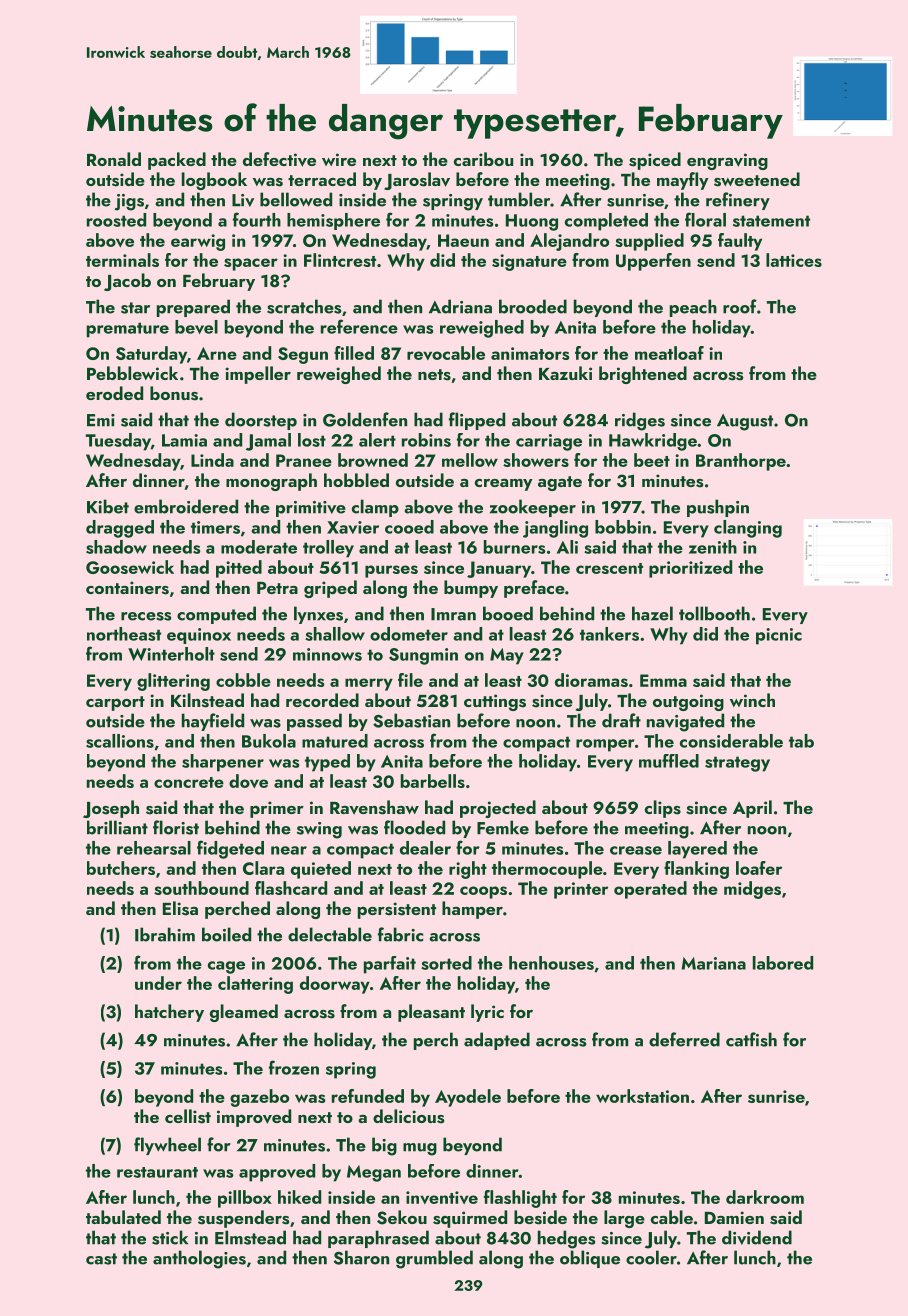 The image size is (908, 1316). I want to click on cooler, so click(651, 1257).
